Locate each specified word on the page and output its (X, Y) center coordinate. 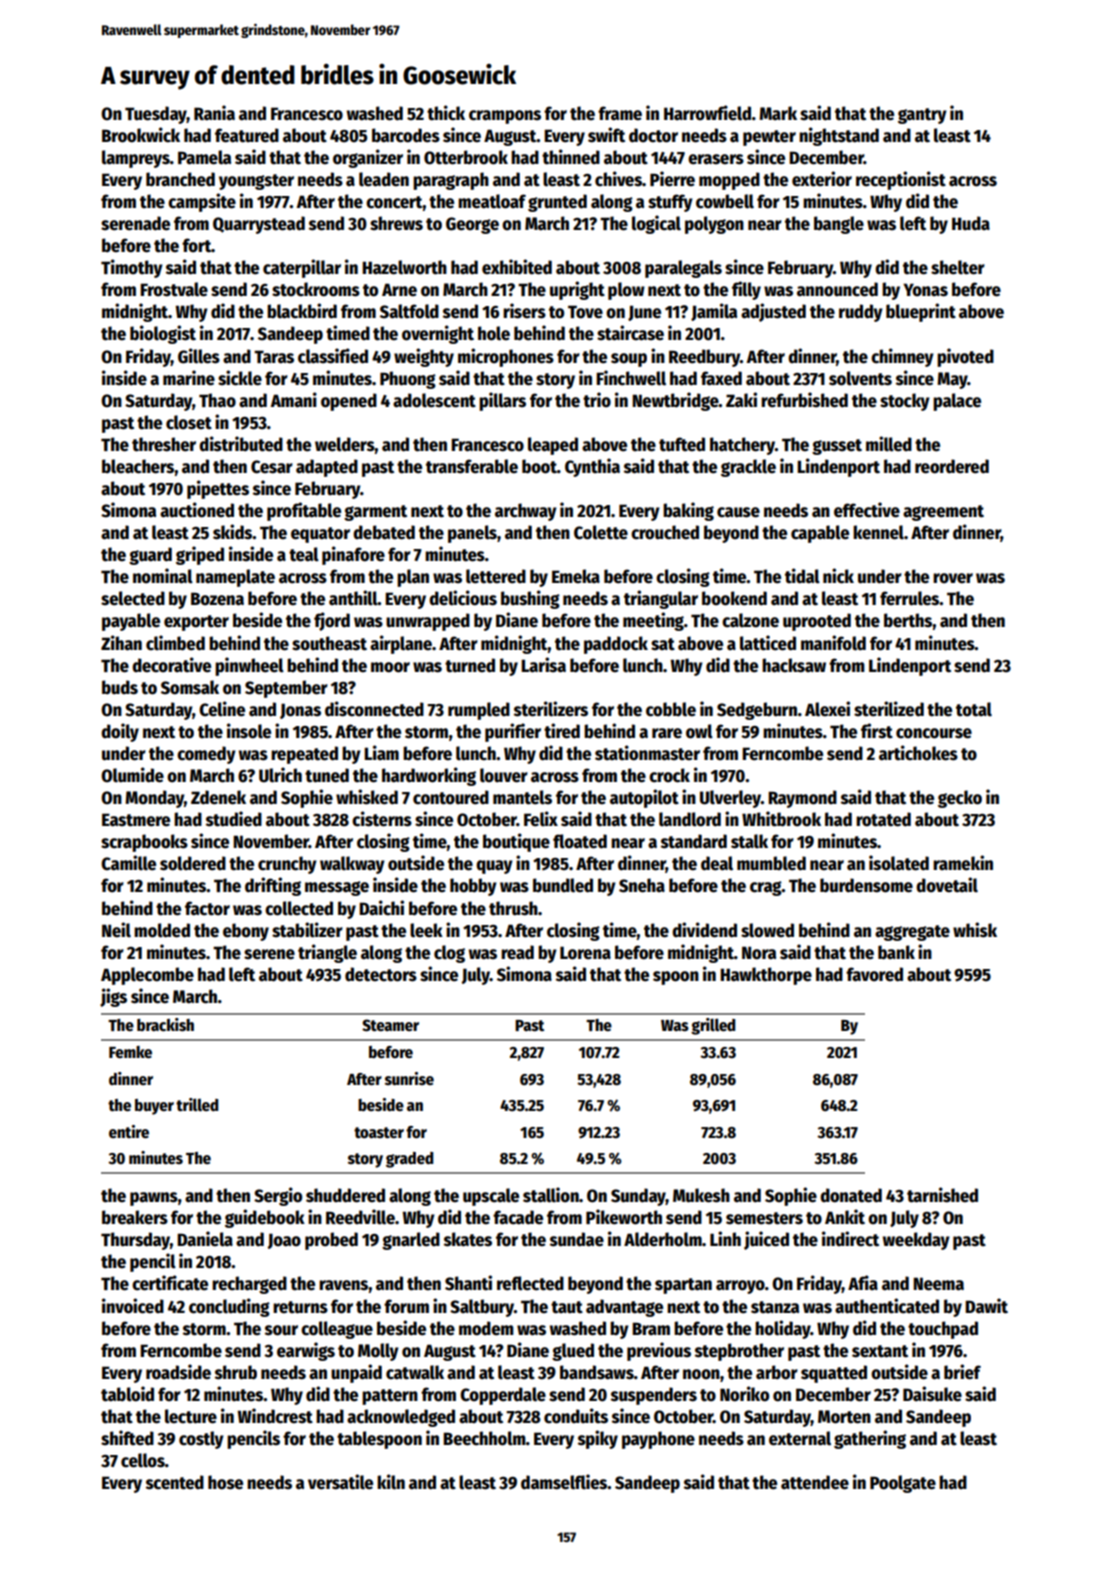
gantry (922, 116)
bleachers (138, 466)
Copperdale (503, 1396)
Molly (378, 1352)
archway (526, 512)
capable (820, 534)
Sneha (642, 885)
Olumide (132, 775)
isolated (899, 863)
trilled (197, 1105)
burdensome (866, 885)
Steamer (390, 1025)
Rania (214, 113)
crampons (505, 117)
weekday (916, 1241)
